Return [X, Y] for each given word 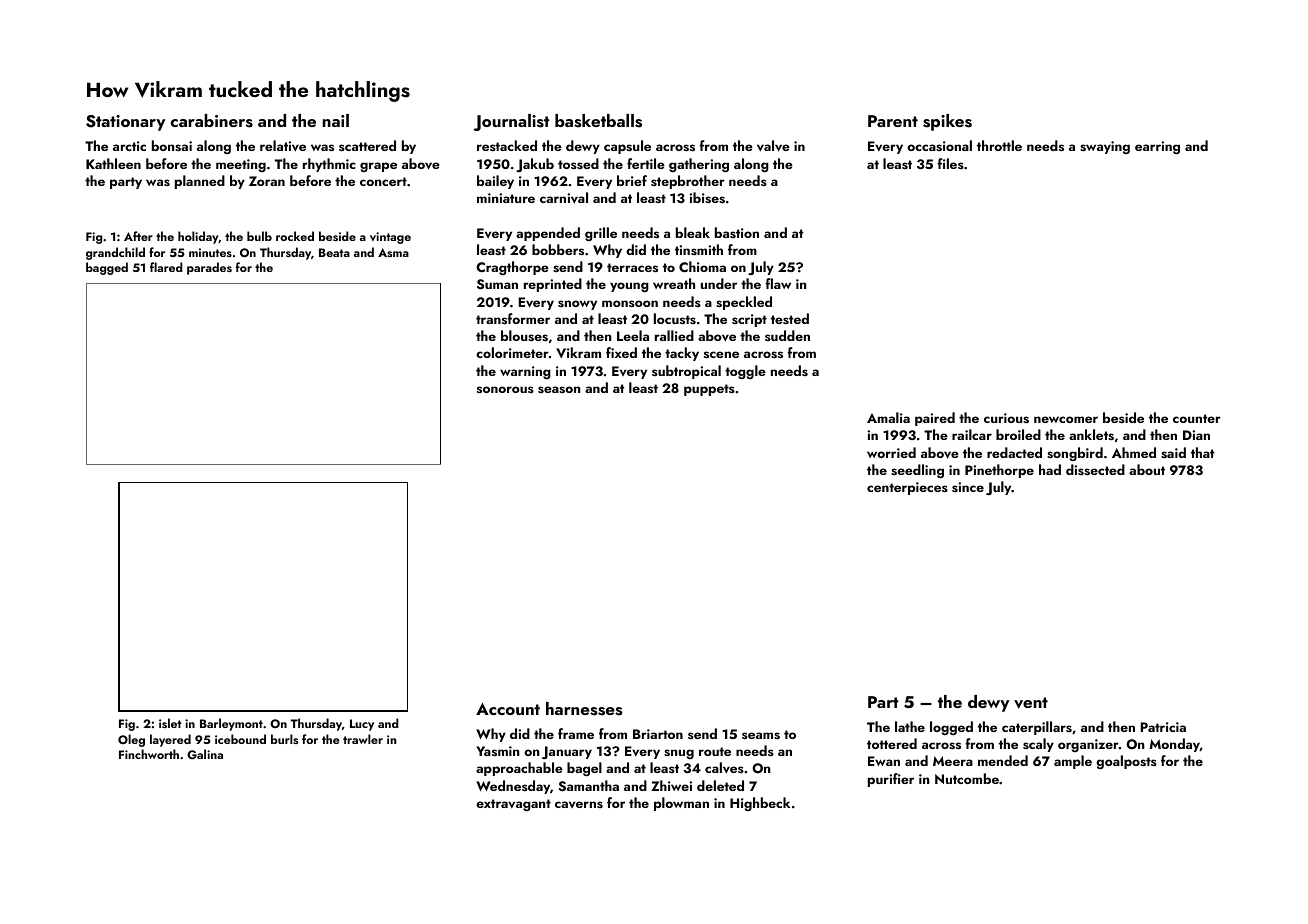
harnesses [584, 709]
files [950, 163]
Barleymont [231, 724]
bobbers [558, 249]
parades [209, 268]
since [968, 487]
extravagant [513, 805]
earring [1157, 147]
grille [601, 234]
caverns [579, 804]
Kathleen [113, 163]
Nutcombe [967, 778]
